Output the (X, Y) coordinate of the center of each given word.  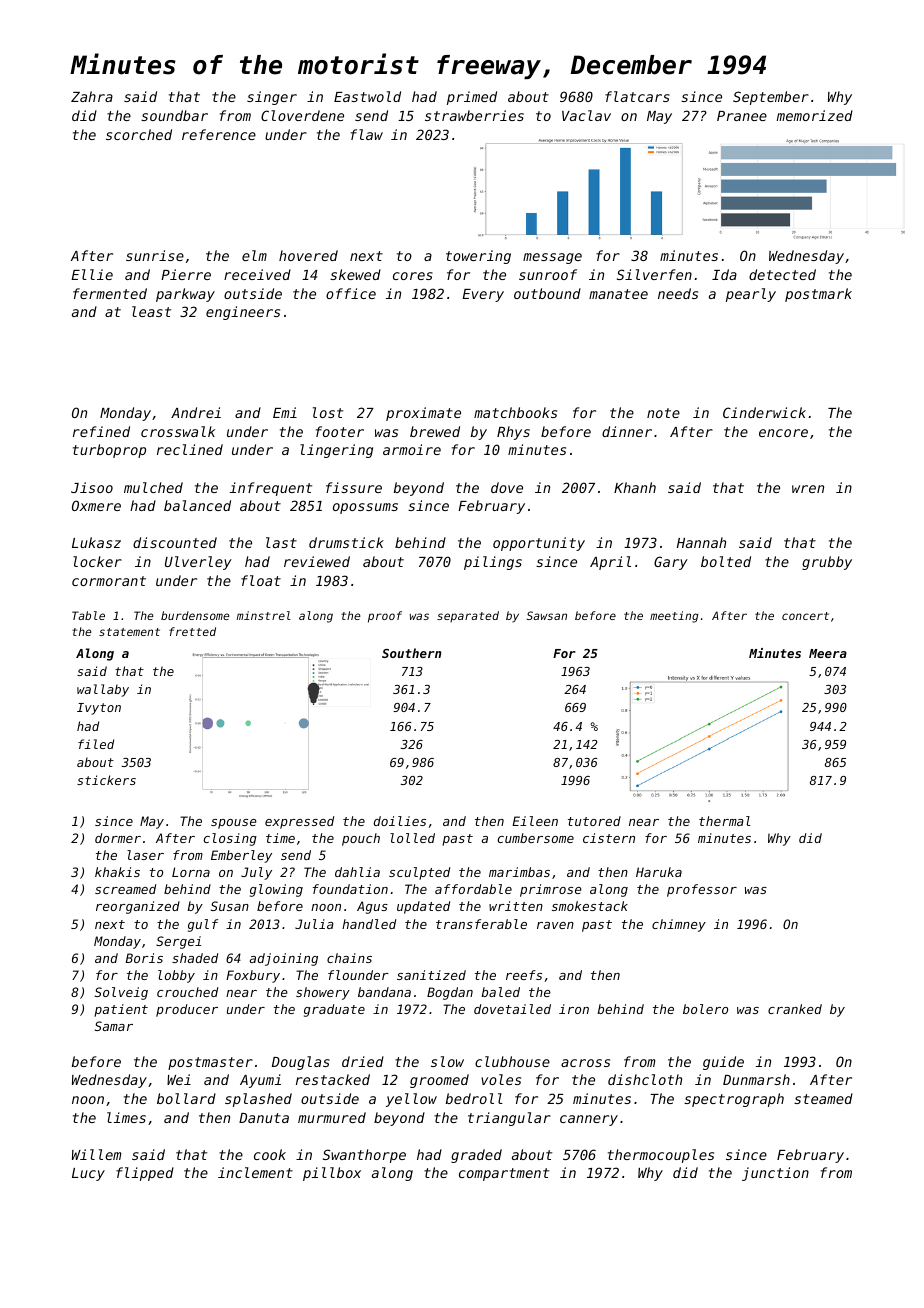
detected (782, 274)
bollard (186, 1098)
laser (145, 855)
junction (775, 1174)
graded (476, 1156)
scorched (139, 134)
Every (483, 295)
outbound (547, 293)
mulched (153, 487)
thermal (725, 821)
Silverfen (654, 274)
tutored (594, 821)
